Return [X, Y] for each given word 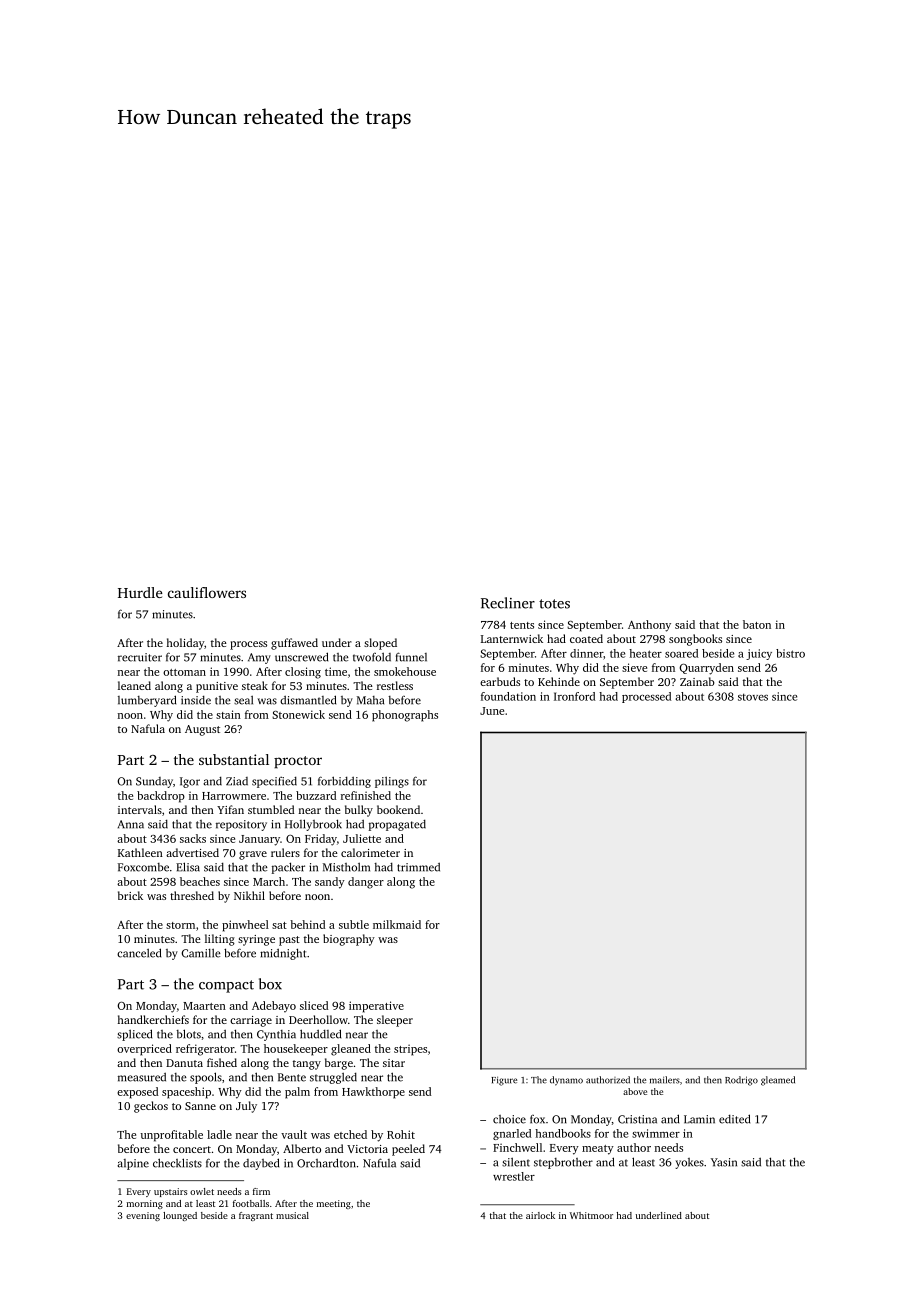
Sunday [154, 782]
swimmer [656, 1133]
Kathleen [140, 852]
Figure [504, 1081]
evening [143, 1216]
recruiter [140, 657]
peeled [408, 1150]
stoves [753, 697]
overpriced [144, 1050]
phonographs [405, 716]
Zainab [697, 681]
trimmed [418, 867]
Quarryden [706, 669]
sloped [380, 644]
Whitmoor [591, 1215]
